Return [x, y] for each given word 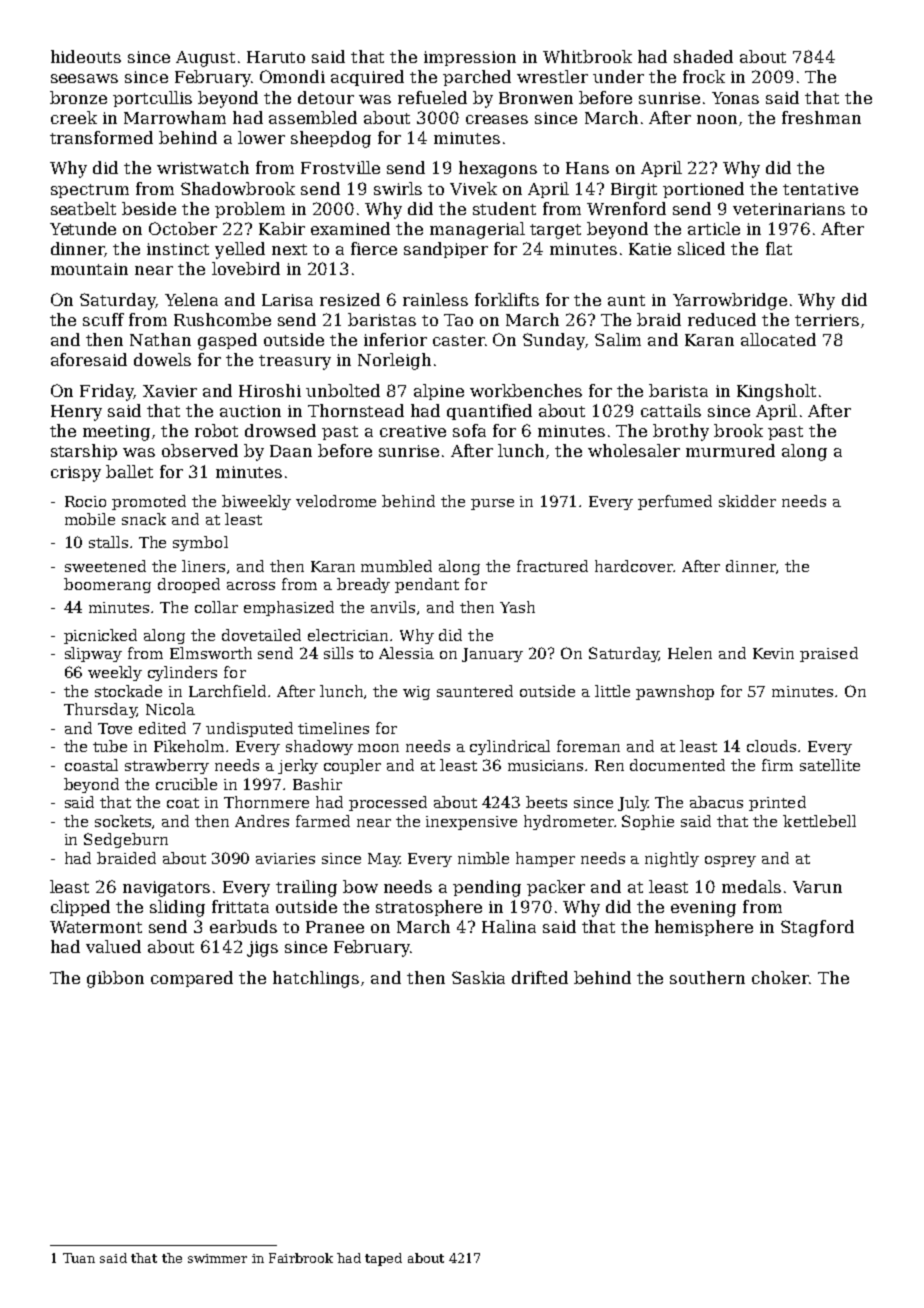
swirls [398, 188]
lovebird [246, 268]
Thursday [100, 710]
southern [707, 977]
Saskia [478, 977]
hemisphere [704, 928]
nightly [672, 859]
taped [383, 1259]
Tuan [79, 1258]
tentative [820, 189]
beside [149, 208]
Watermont [96, 927]
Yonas [735, 98]
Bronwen [536, 98]
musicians [547, 765]
